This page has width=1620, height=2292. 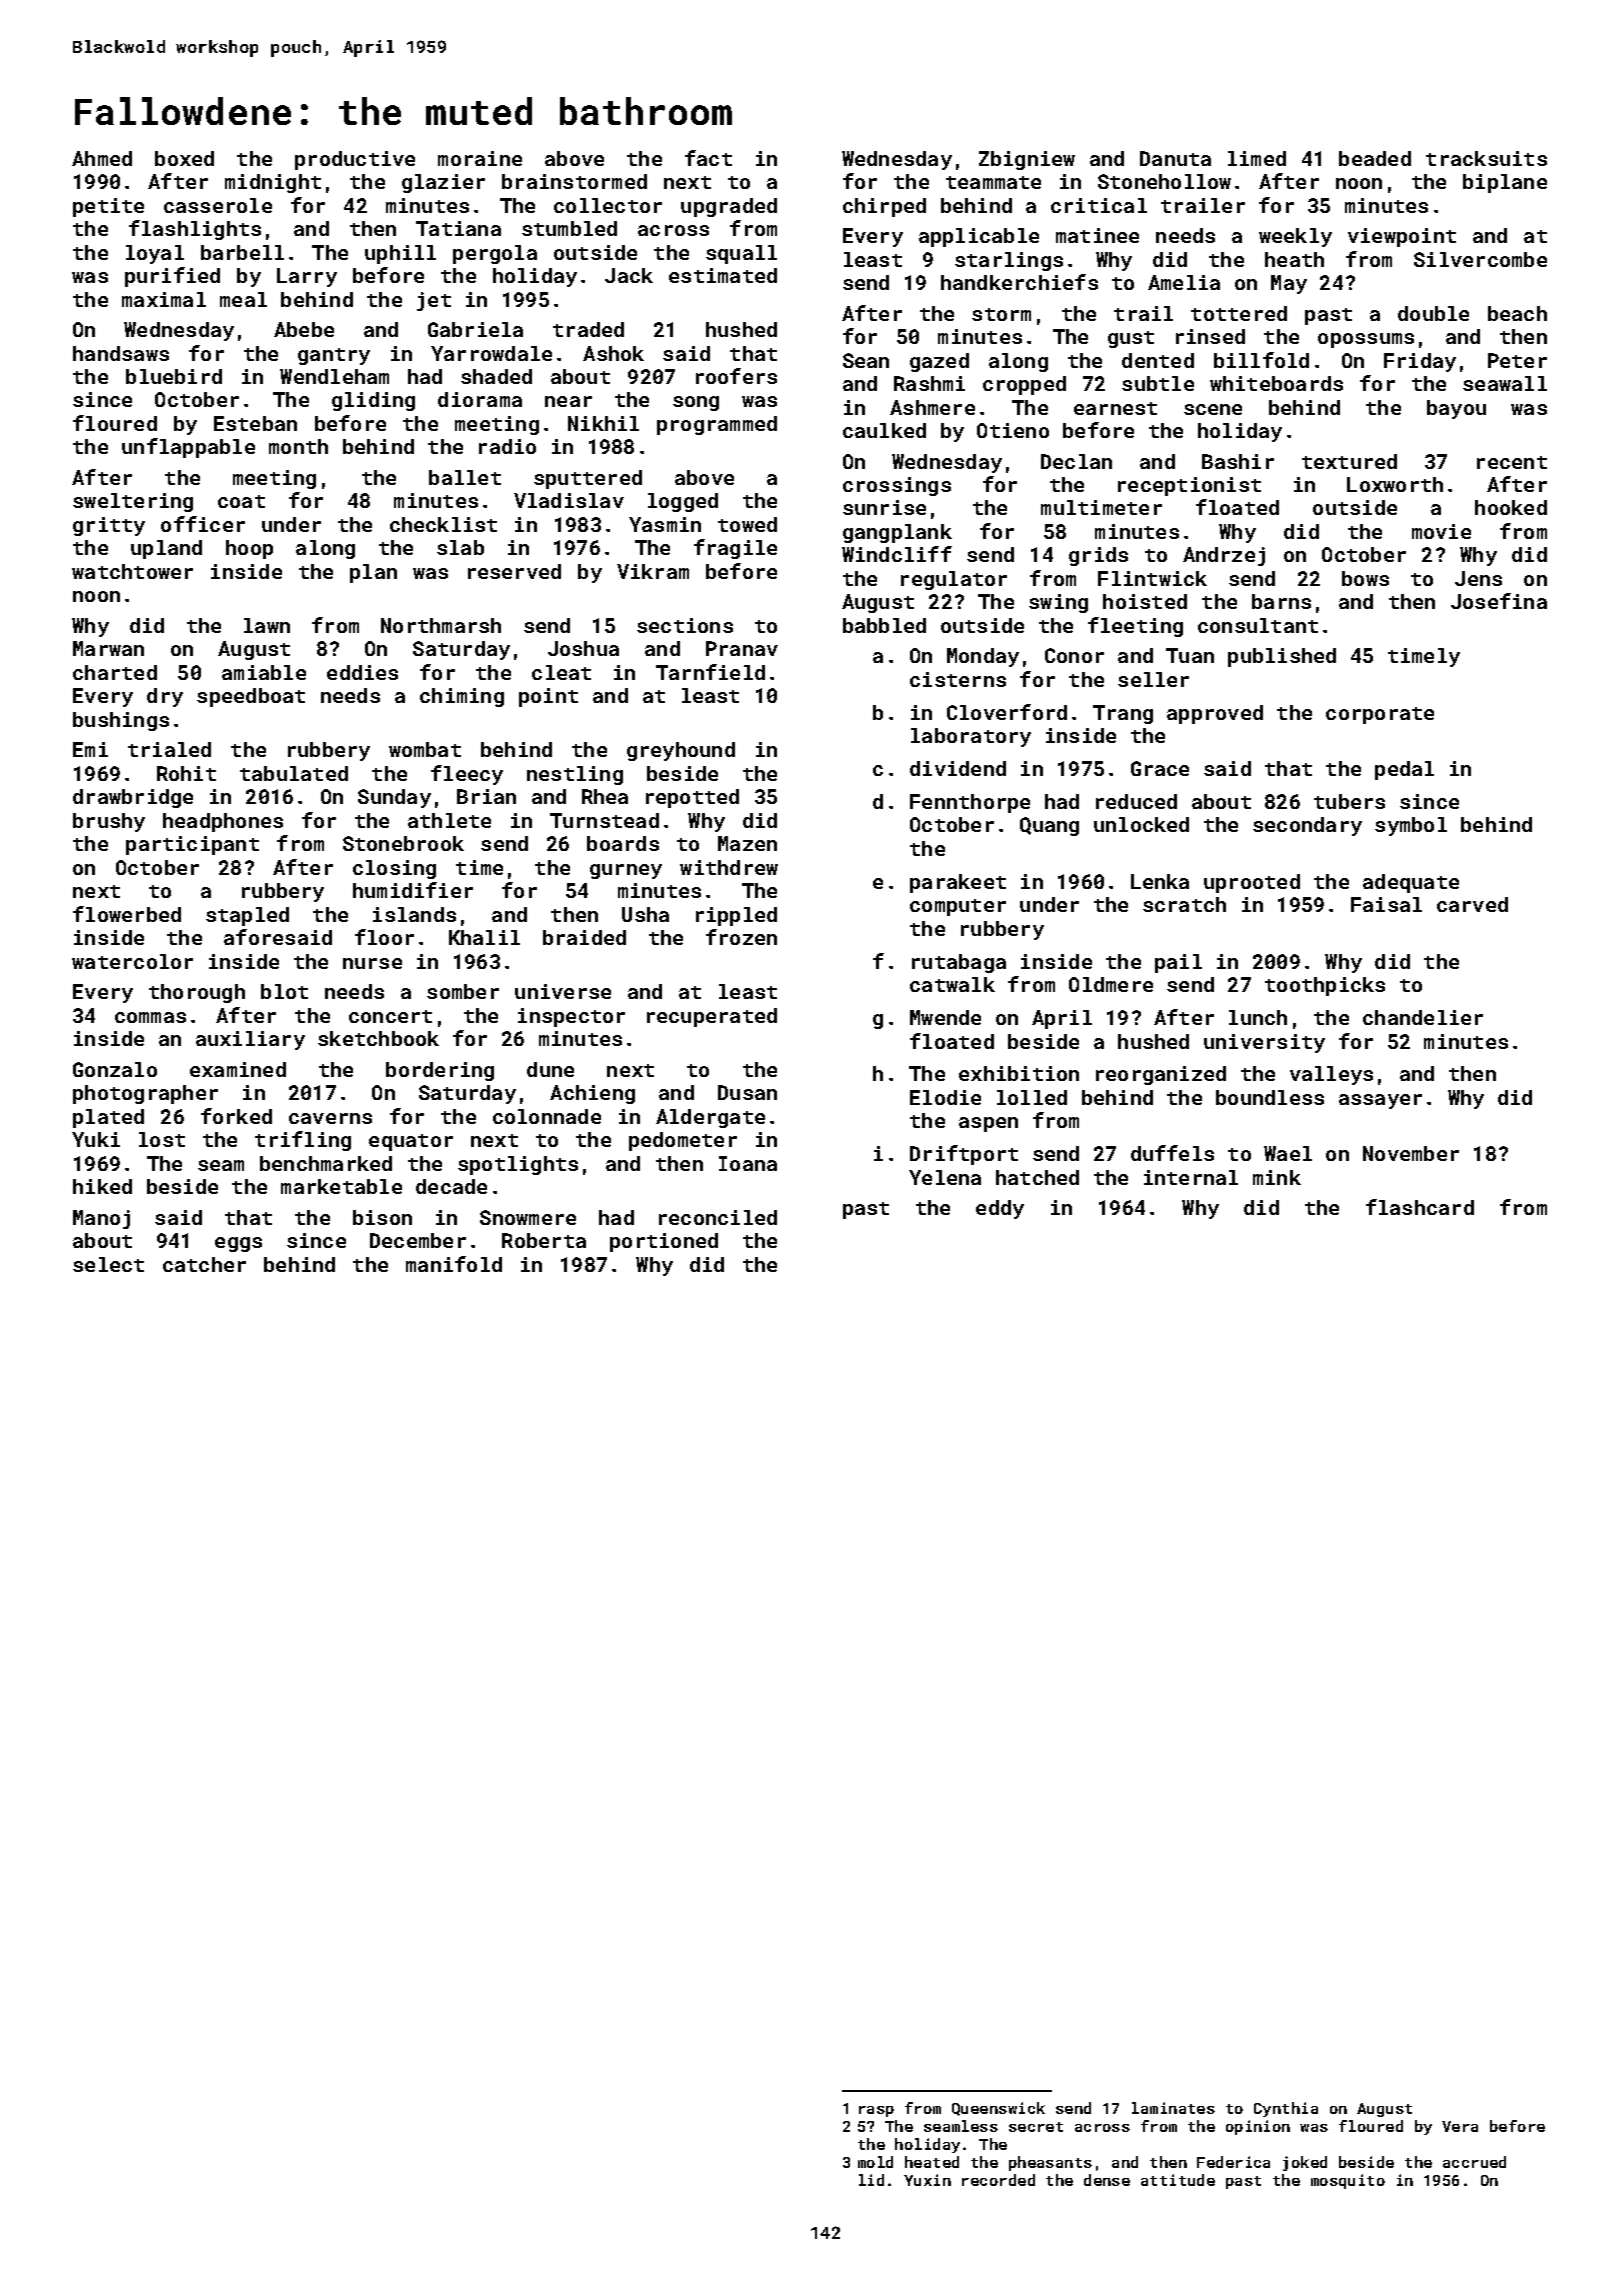 I want to click on rasp, so click(x=876, y=2111).
